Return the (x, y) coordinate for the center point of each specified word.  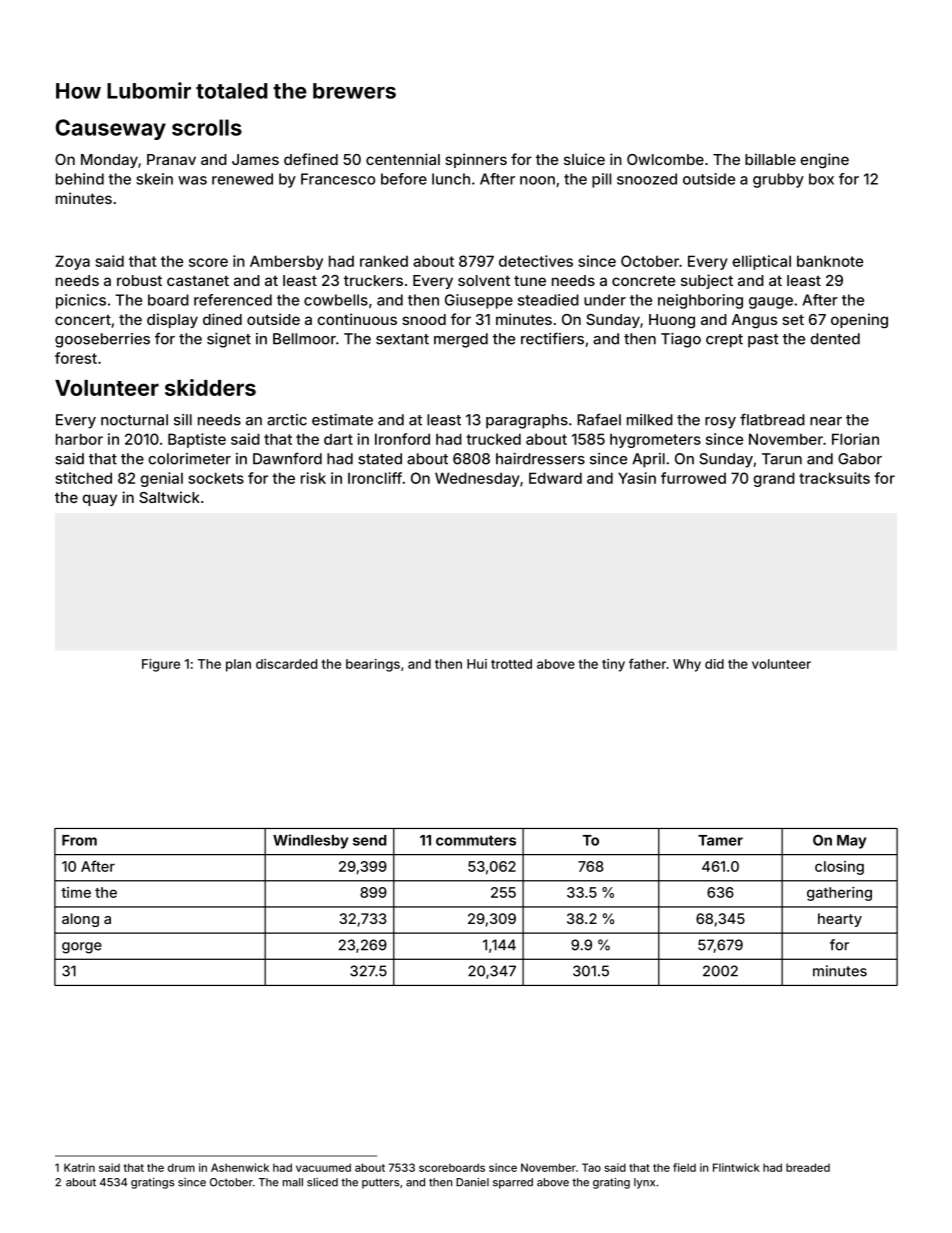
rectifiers (552, 338)
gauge (771, 303)
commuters (476, 840)
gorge (82, 948)
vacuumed (323, 1167)
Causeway (111, 129)
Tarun (782, 459)
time (76, 892)
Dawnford (287, 458)
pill (601, 180)
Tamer (720, 840)
